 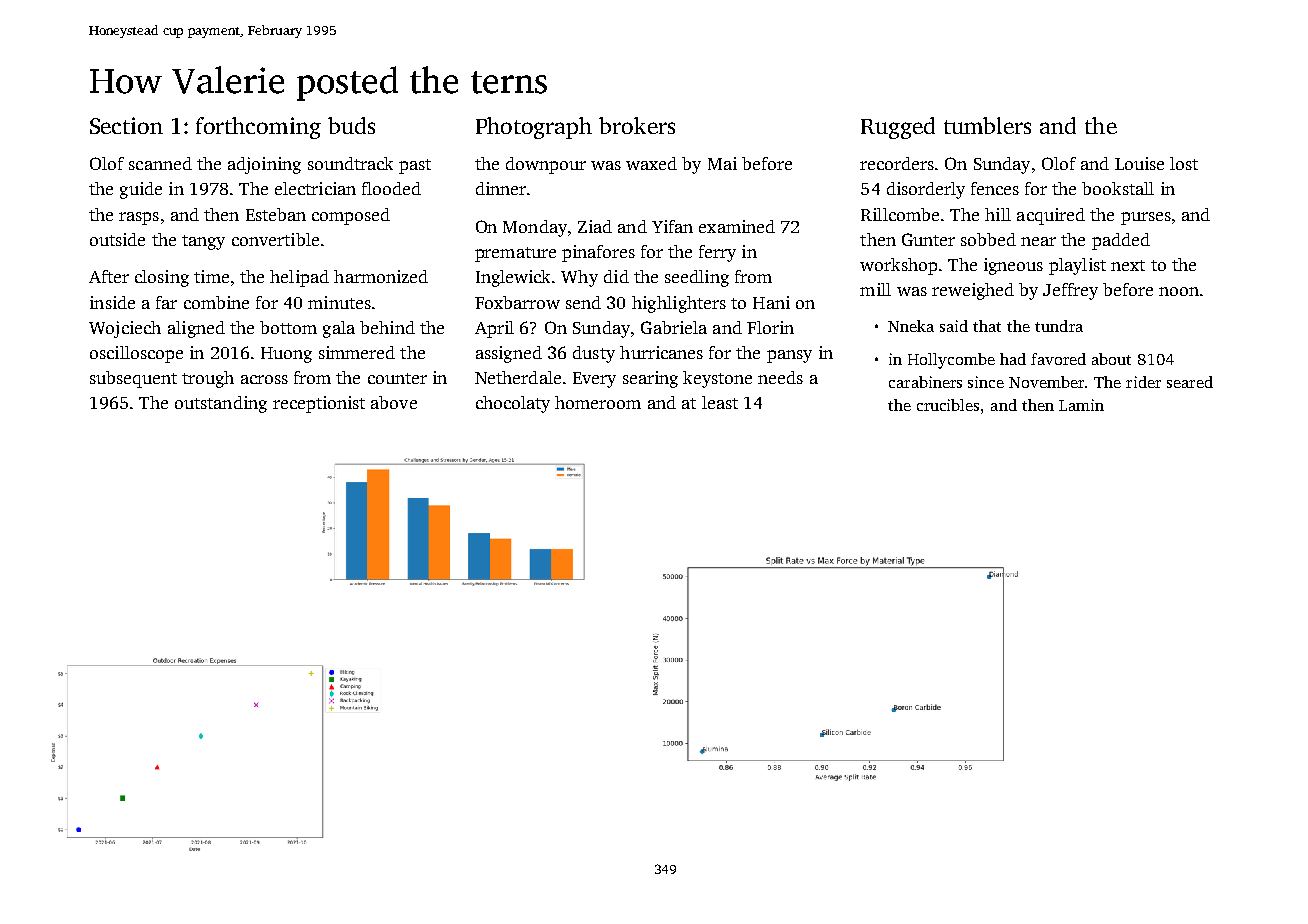 I want to click on combine, so click(x=216, y=302).
